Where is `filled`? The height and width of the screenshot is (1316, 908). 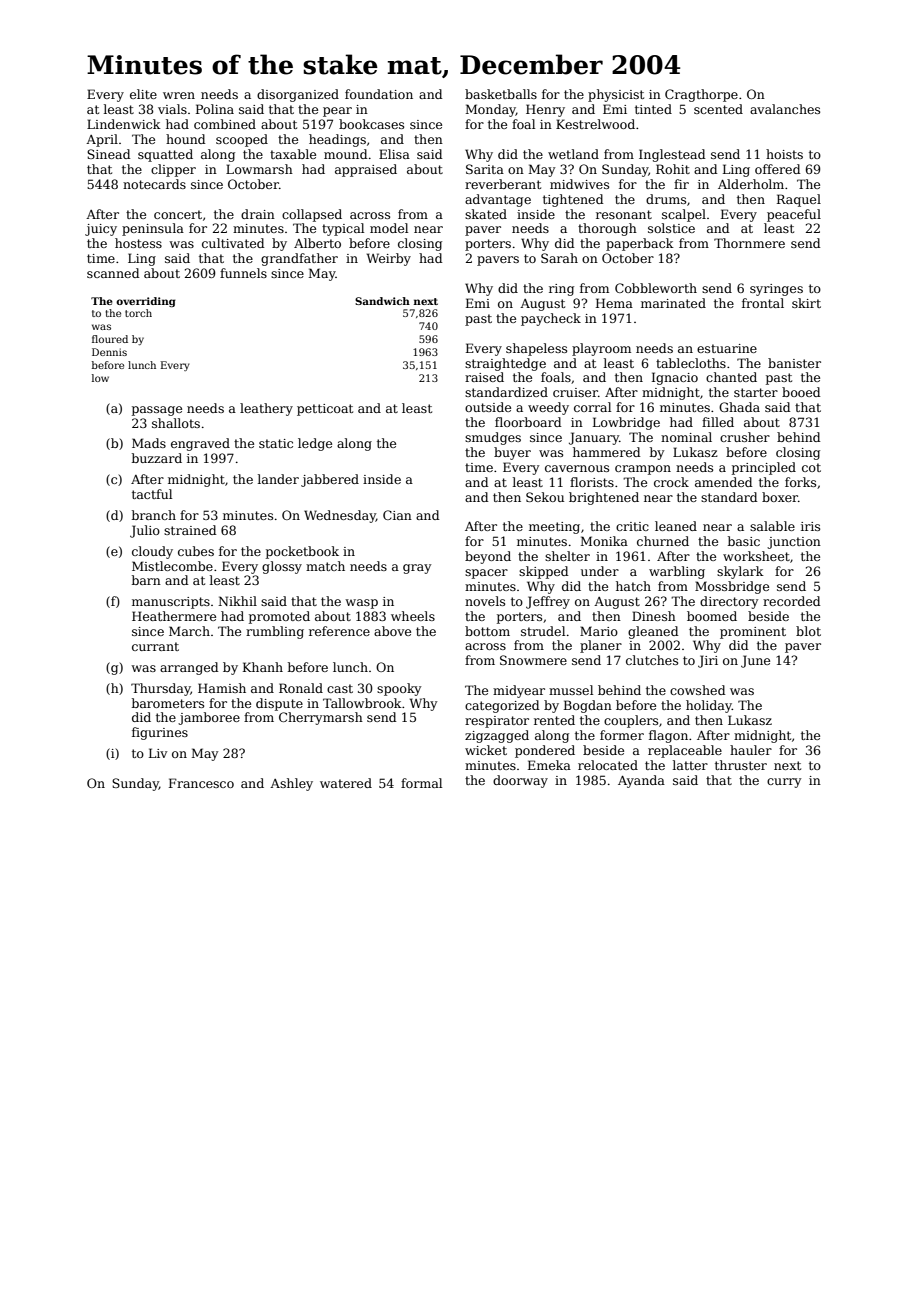
filled is located at coordinates (718, 422).
